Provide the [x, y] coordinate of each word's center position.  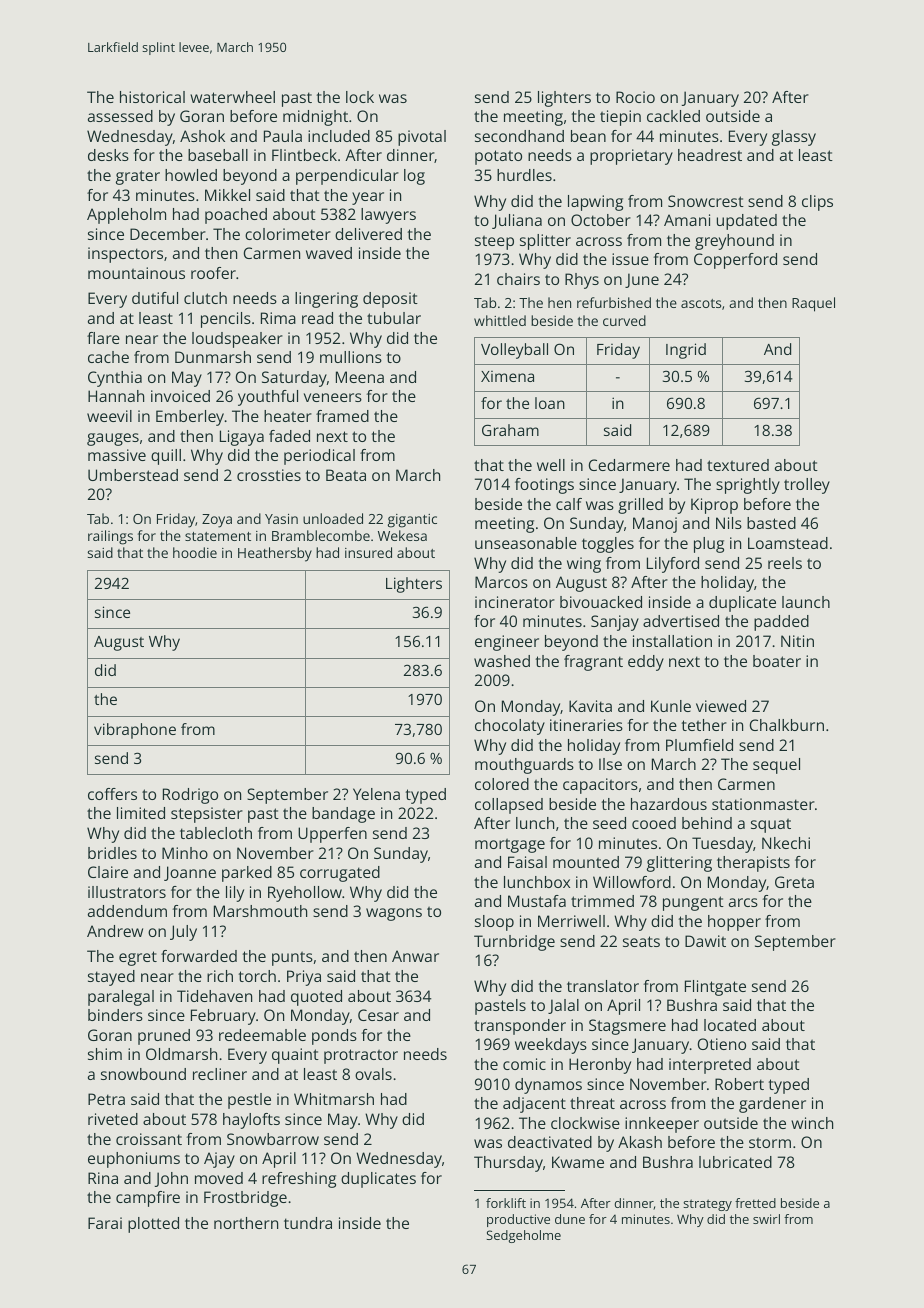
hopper [734, 923]
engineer [507, 643]
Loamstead [788, 543]
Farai [105, 1223]
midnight [315, 118]
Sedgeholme [524, 1236]
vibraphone [135, 731]
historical [152, 97]
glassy [794, 138]
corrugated [340, 874]
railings [110, 537]
